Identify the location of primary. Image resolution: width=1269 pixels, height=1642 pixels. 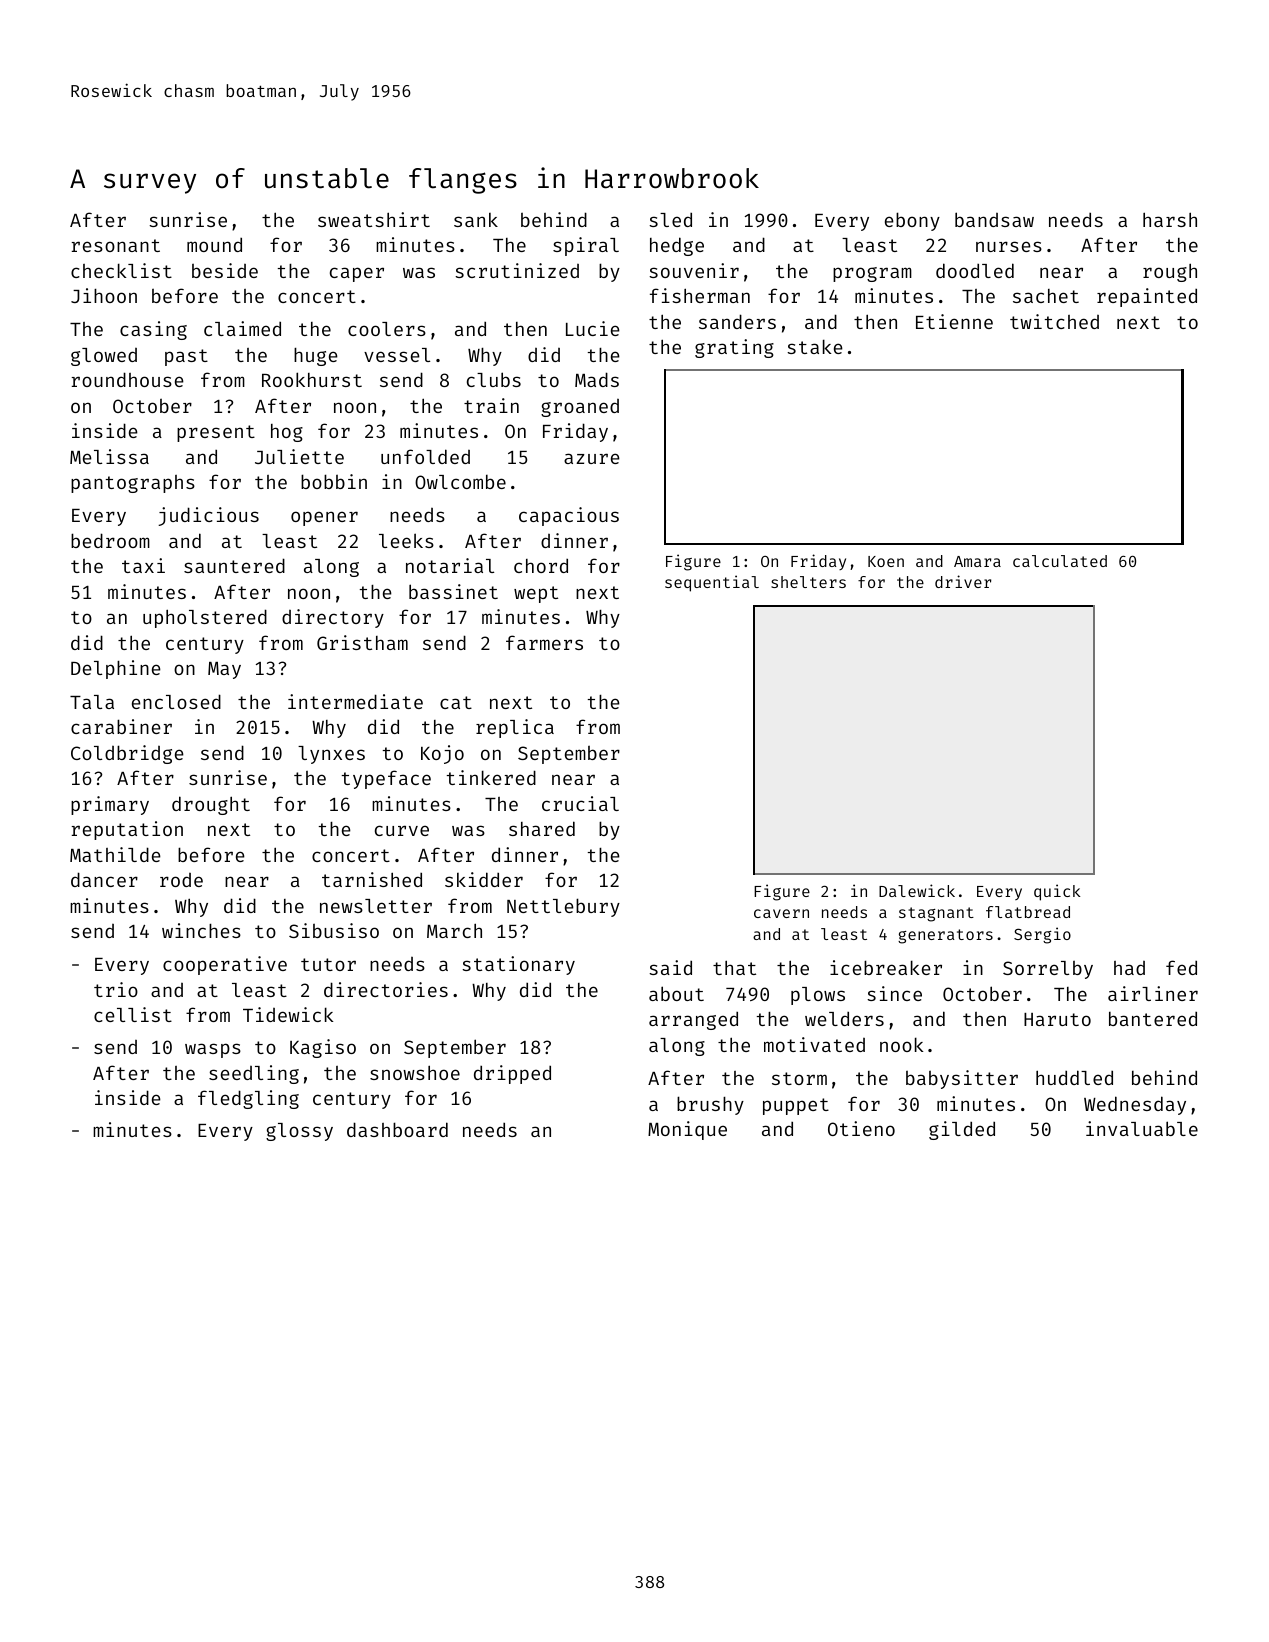
(110, 805).
